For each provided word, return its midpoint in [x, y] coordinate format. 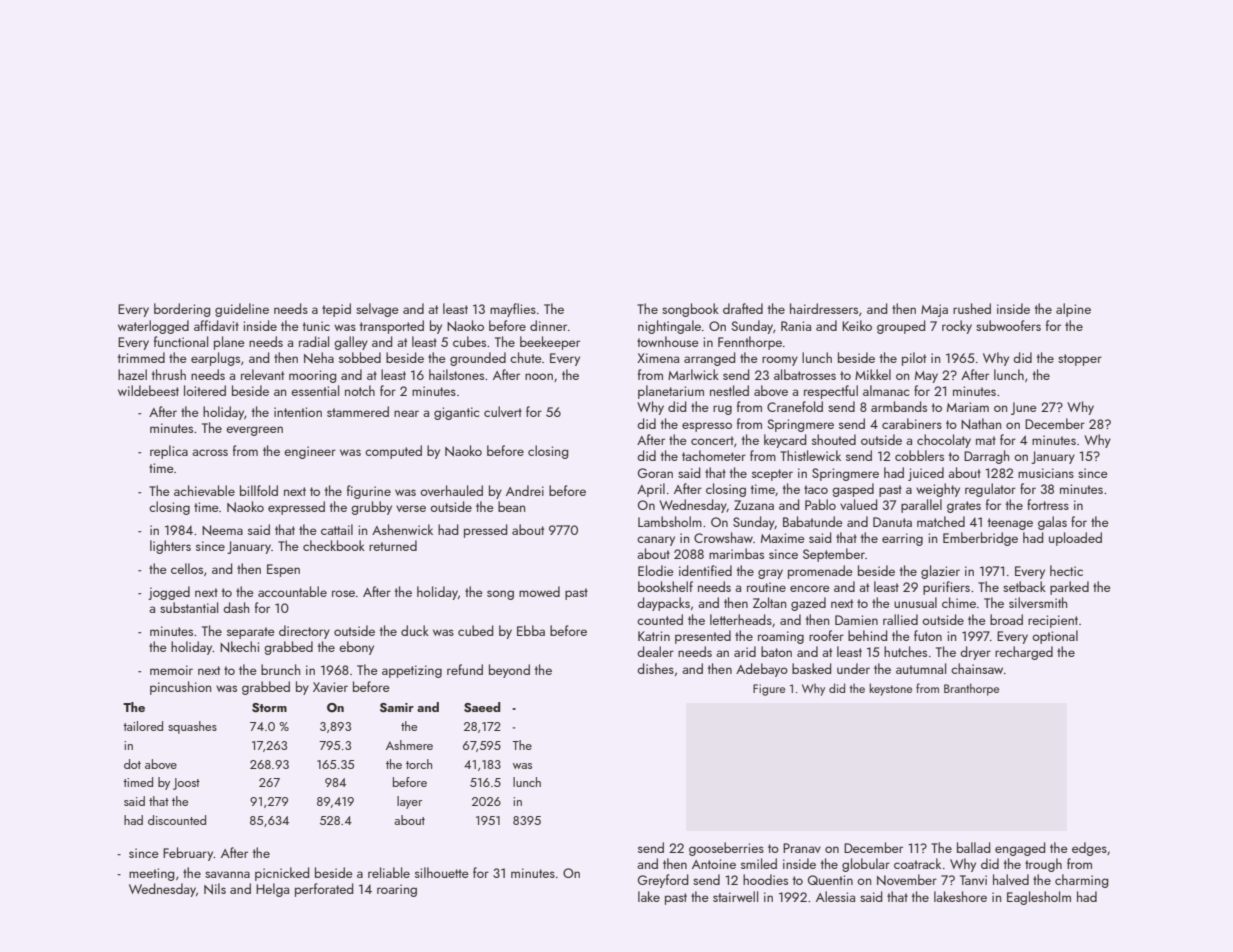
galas [1052, 523]
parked [1069, 588]
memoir [171, 670]
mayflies [513, 310]
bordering [182, 310]
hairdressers [824, 308]
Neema [222, 530]
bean [511, 506]
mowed [539, 591]
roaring [397, 890]
